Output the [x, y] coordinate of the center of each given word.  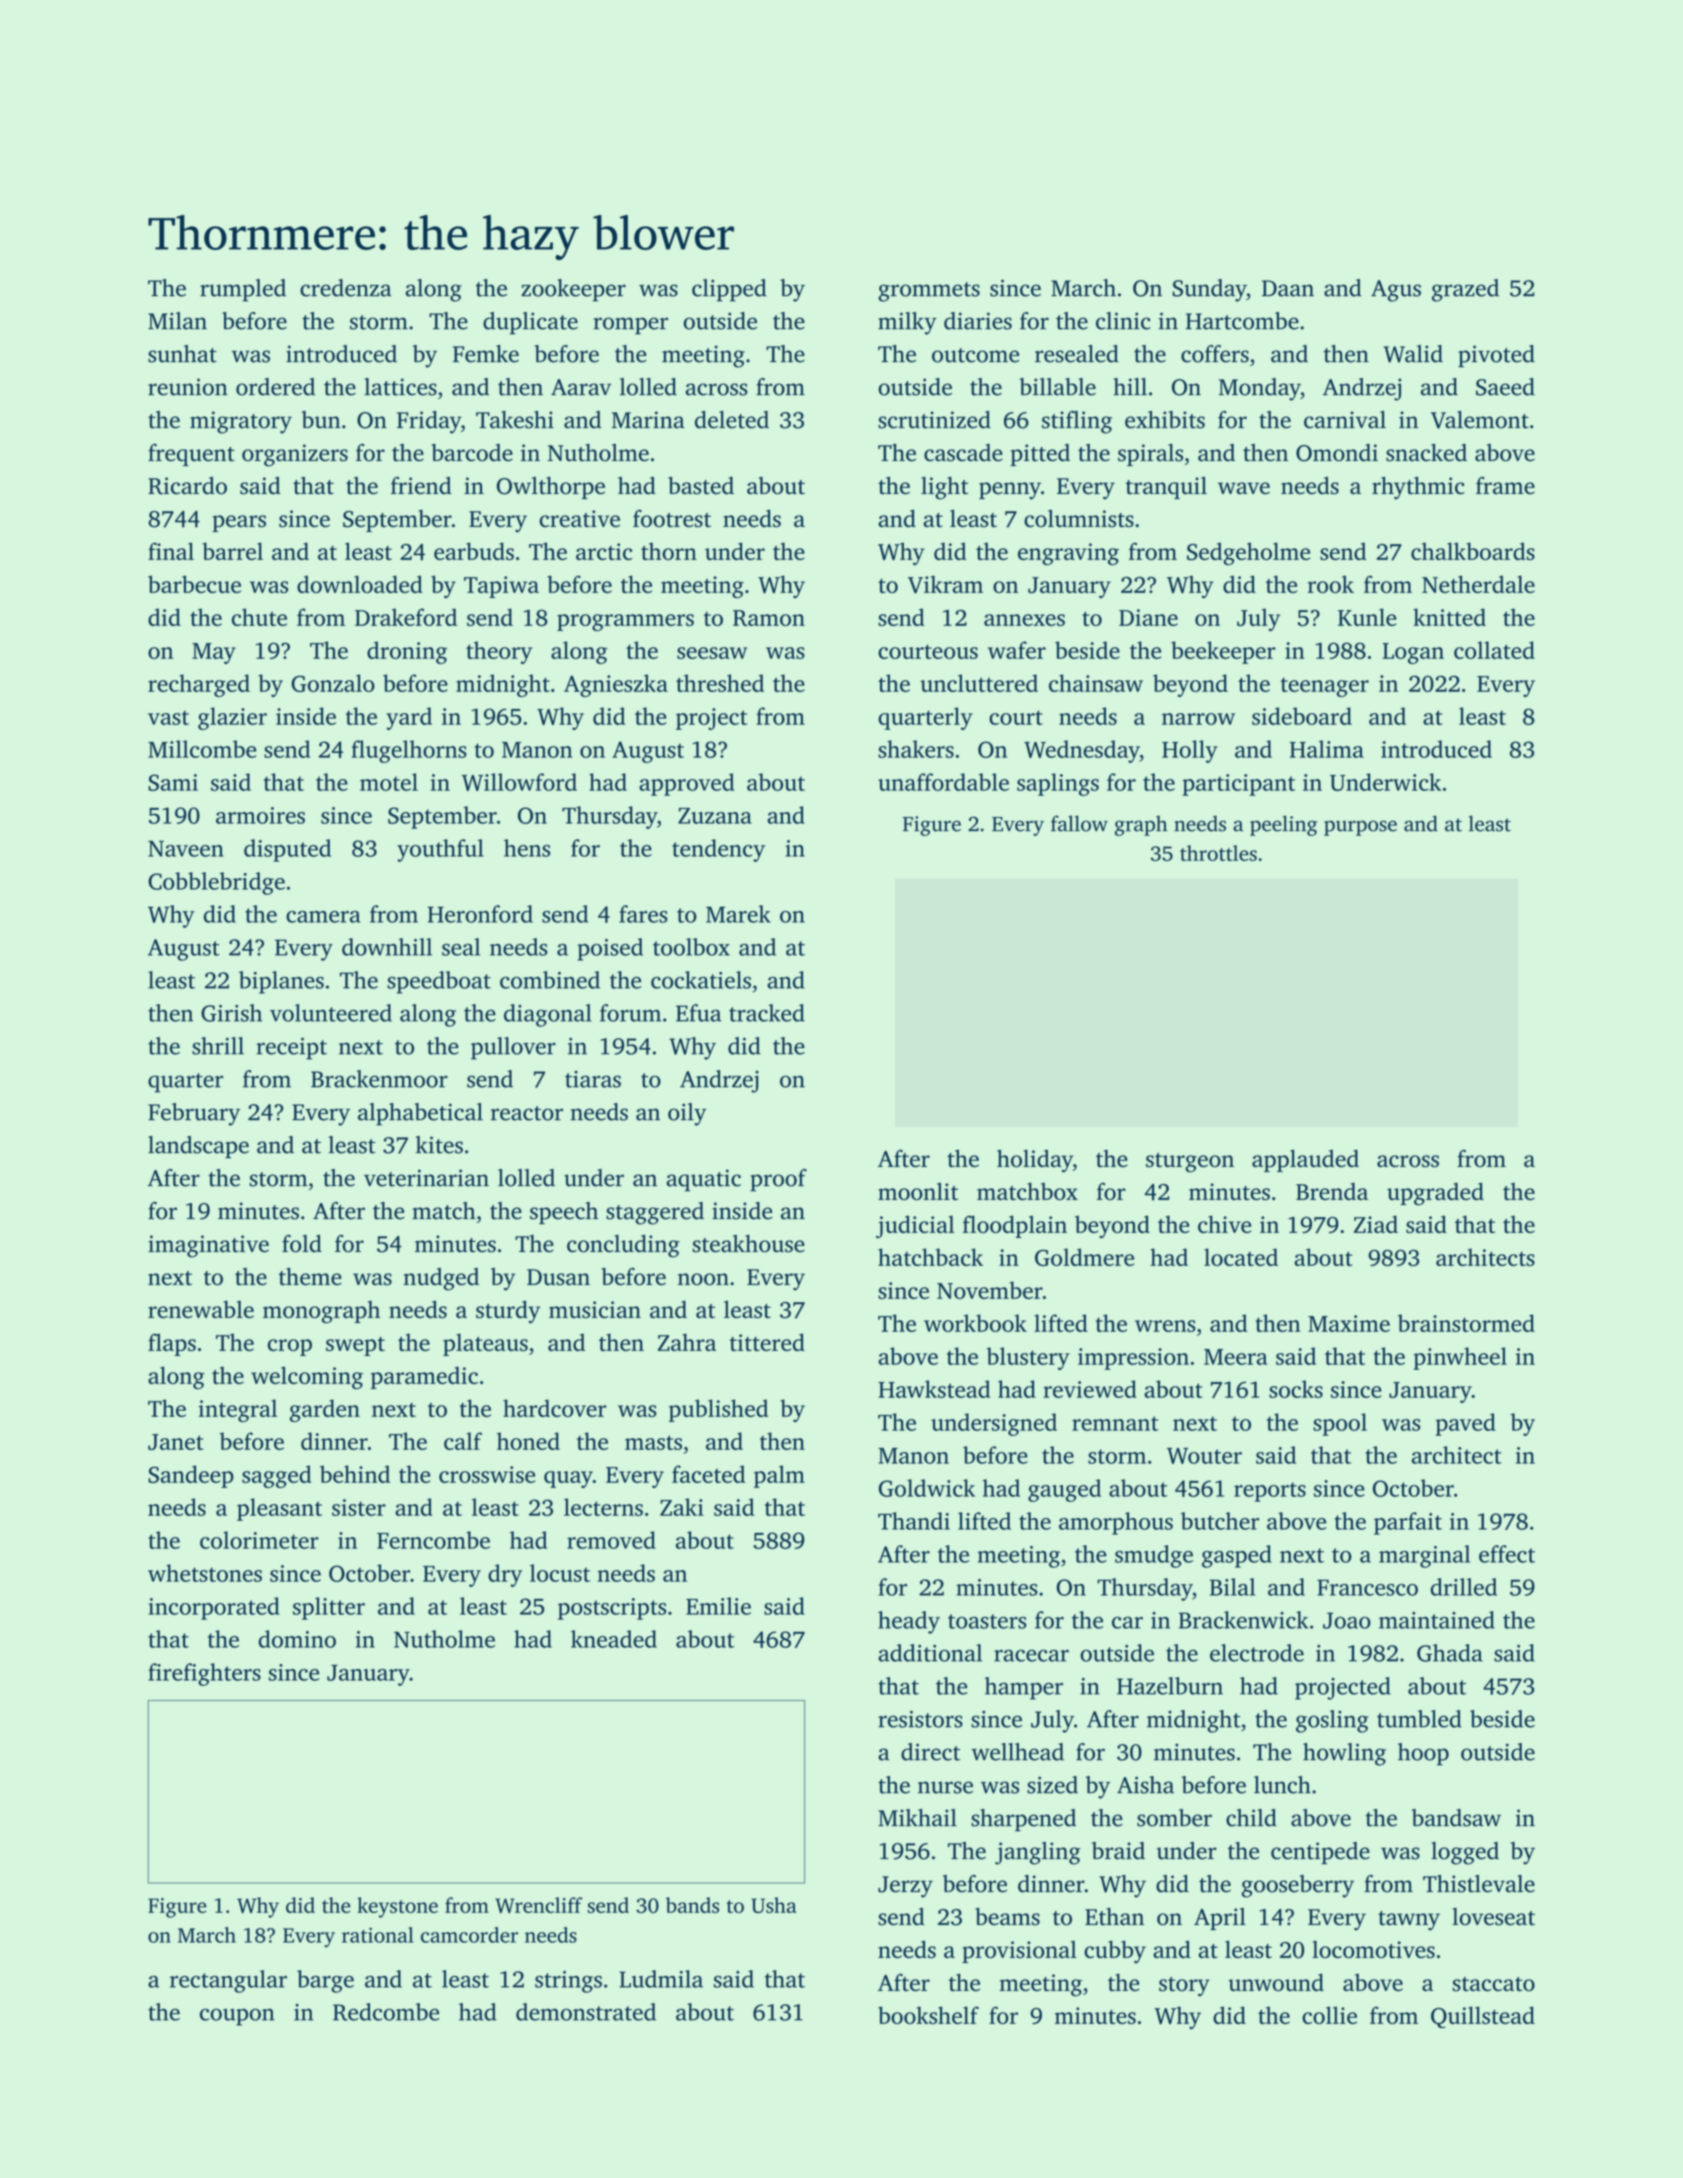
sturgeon [1190, 1163]
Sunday [1209, 290]
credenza [346, 288]
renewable [201, 1309]
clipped [729, 290]
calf [463, 1441]
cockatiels [701, 980]
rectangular [228, 1981]
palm [779, 1476]
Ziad [1376, 1224]
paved [1466, 1424]
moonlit [918, 1191]
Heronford [480, 914]
